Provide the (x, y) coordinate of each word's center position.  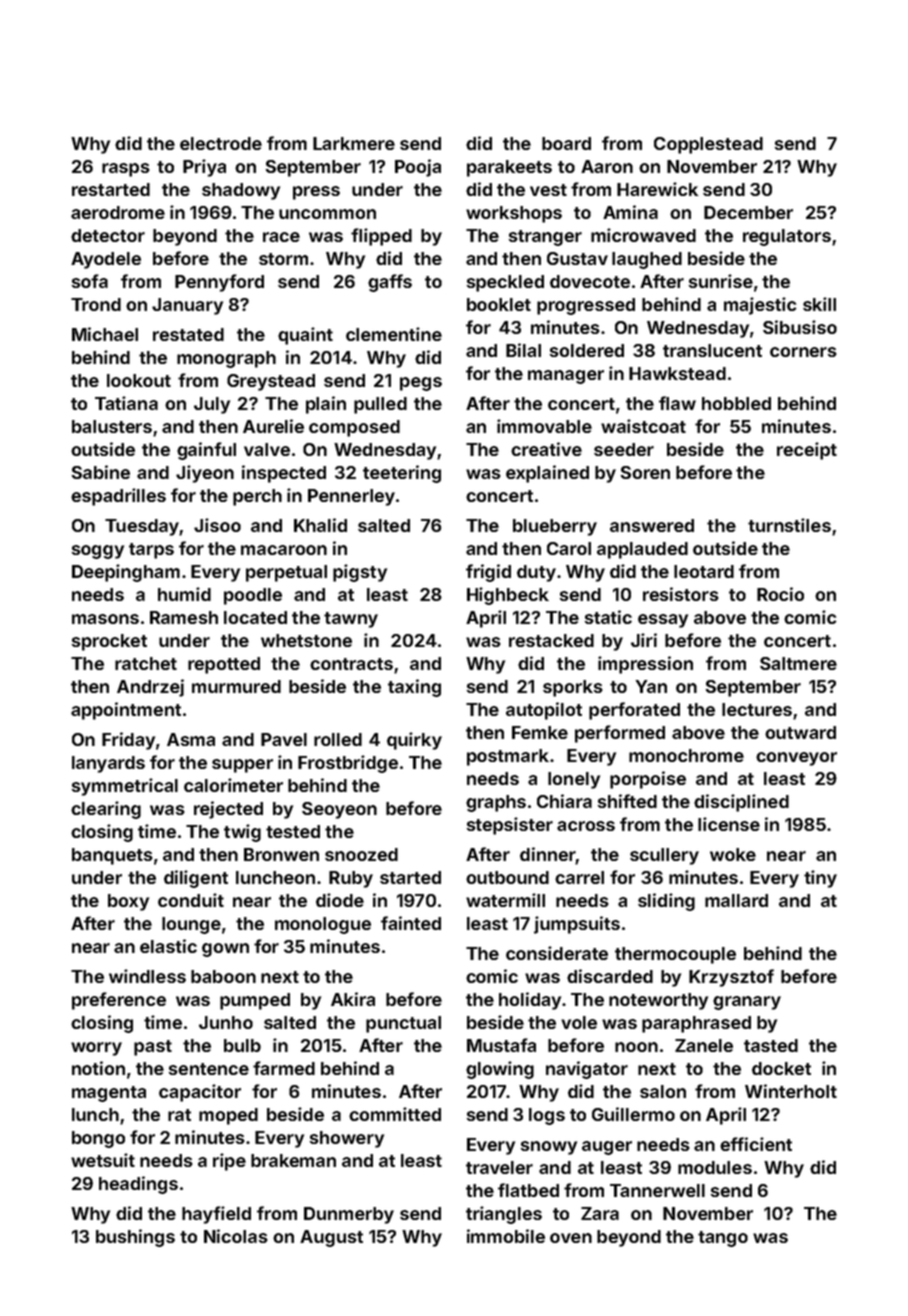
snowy (548, 1148)
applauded (642, 550)
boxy (128, 902)
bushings (135, 1238)
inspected (284, 474)
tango (723, 1239)
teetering (402, 474)
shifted (627, 801)
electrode (221, 143)
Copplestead (708, 145)
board (566, 143)
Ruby (351, 879)
